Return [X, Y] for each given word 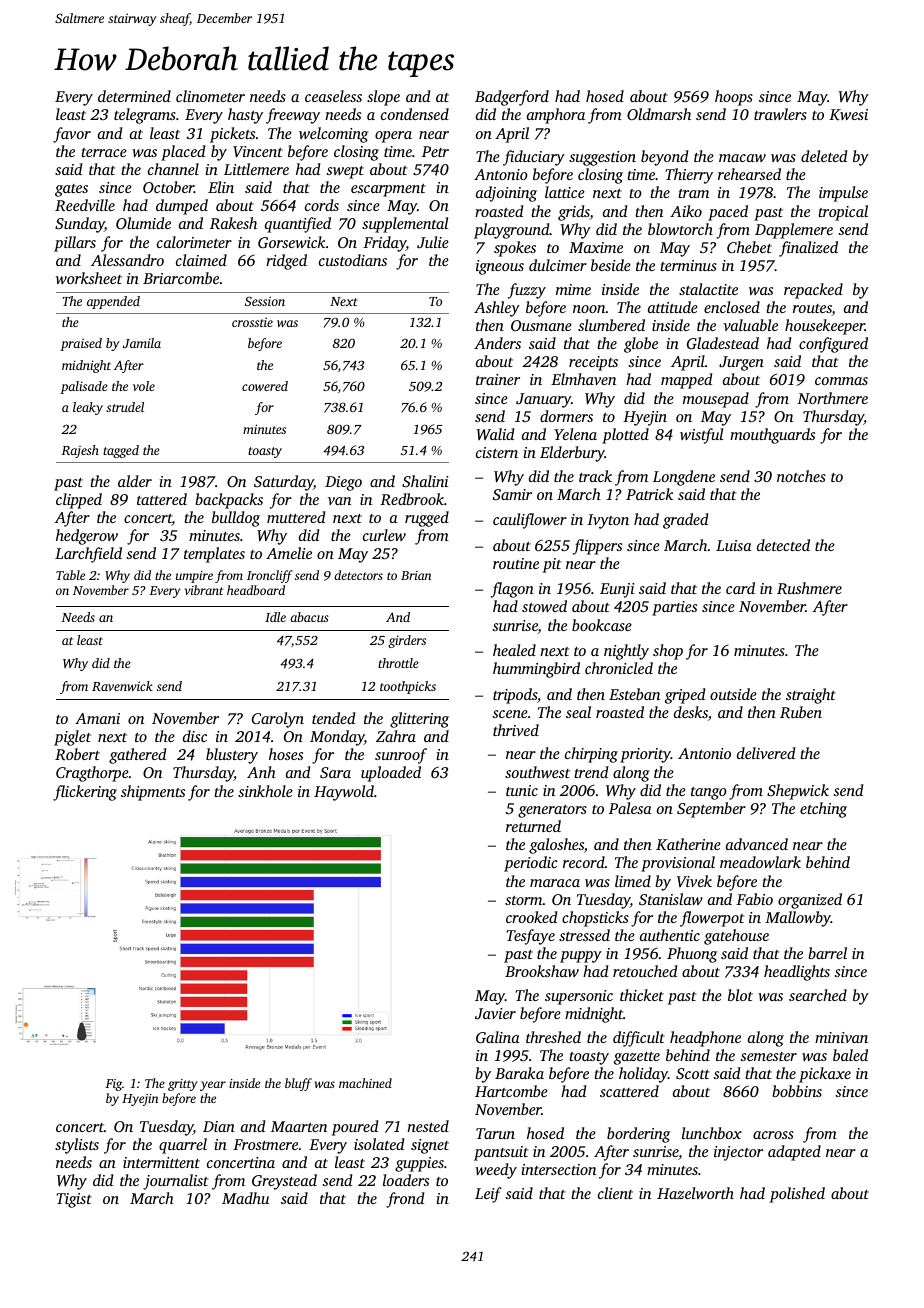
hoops [734, 98]
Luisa [734, 545]
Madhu [245, 1198]
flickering [85, 793]
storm [524, 900]
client [615, 1193]
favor [72, 135]
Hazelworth [695, 1193]
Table [70, 575]
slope [383, 98]
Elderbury [572, 454]
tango [709, 793]
